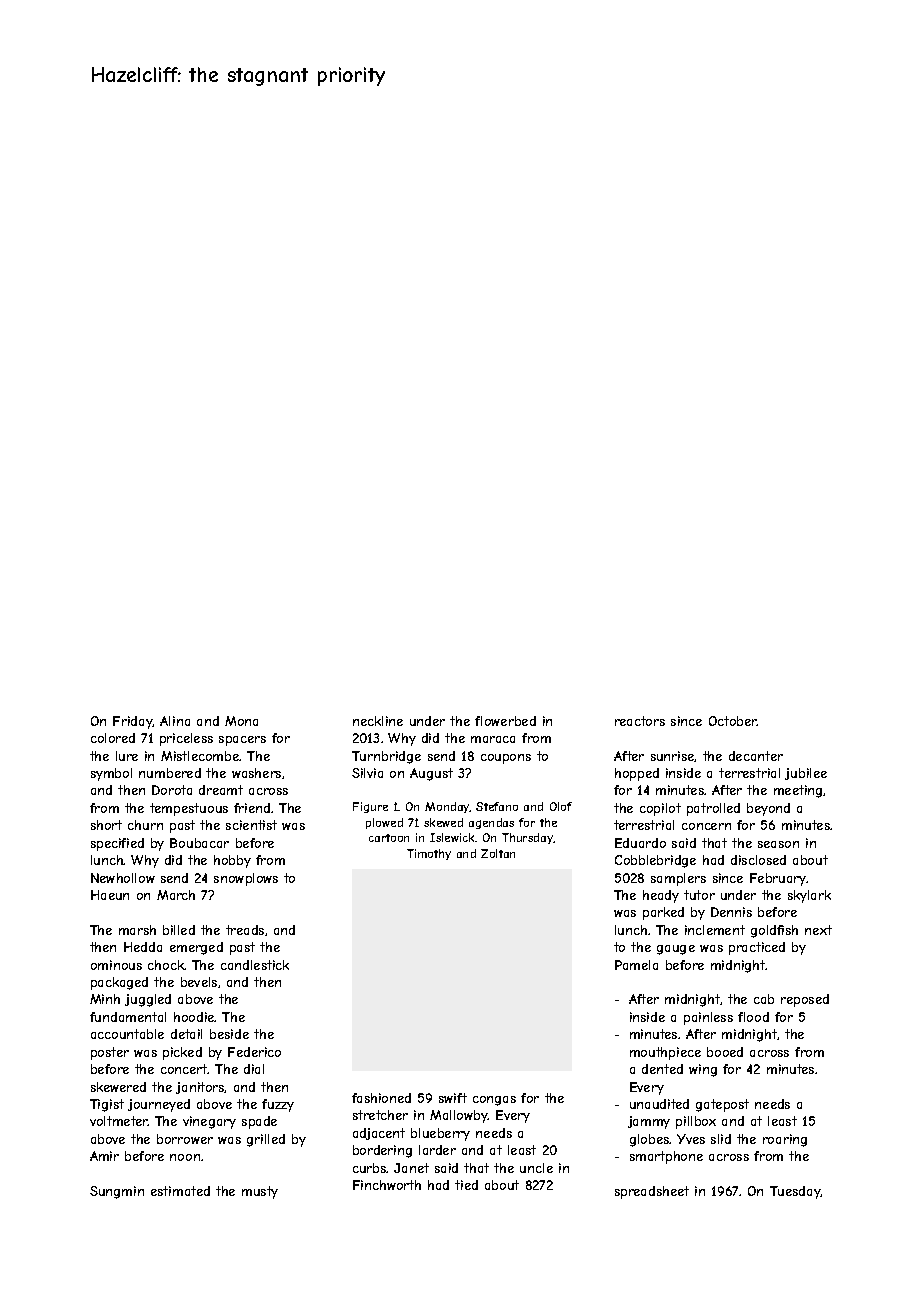 The image size is (924, 1308). What do you see at coordinates (241, 721) in the screenshot?
I see `Mona` at bounding box center [241, 721].
